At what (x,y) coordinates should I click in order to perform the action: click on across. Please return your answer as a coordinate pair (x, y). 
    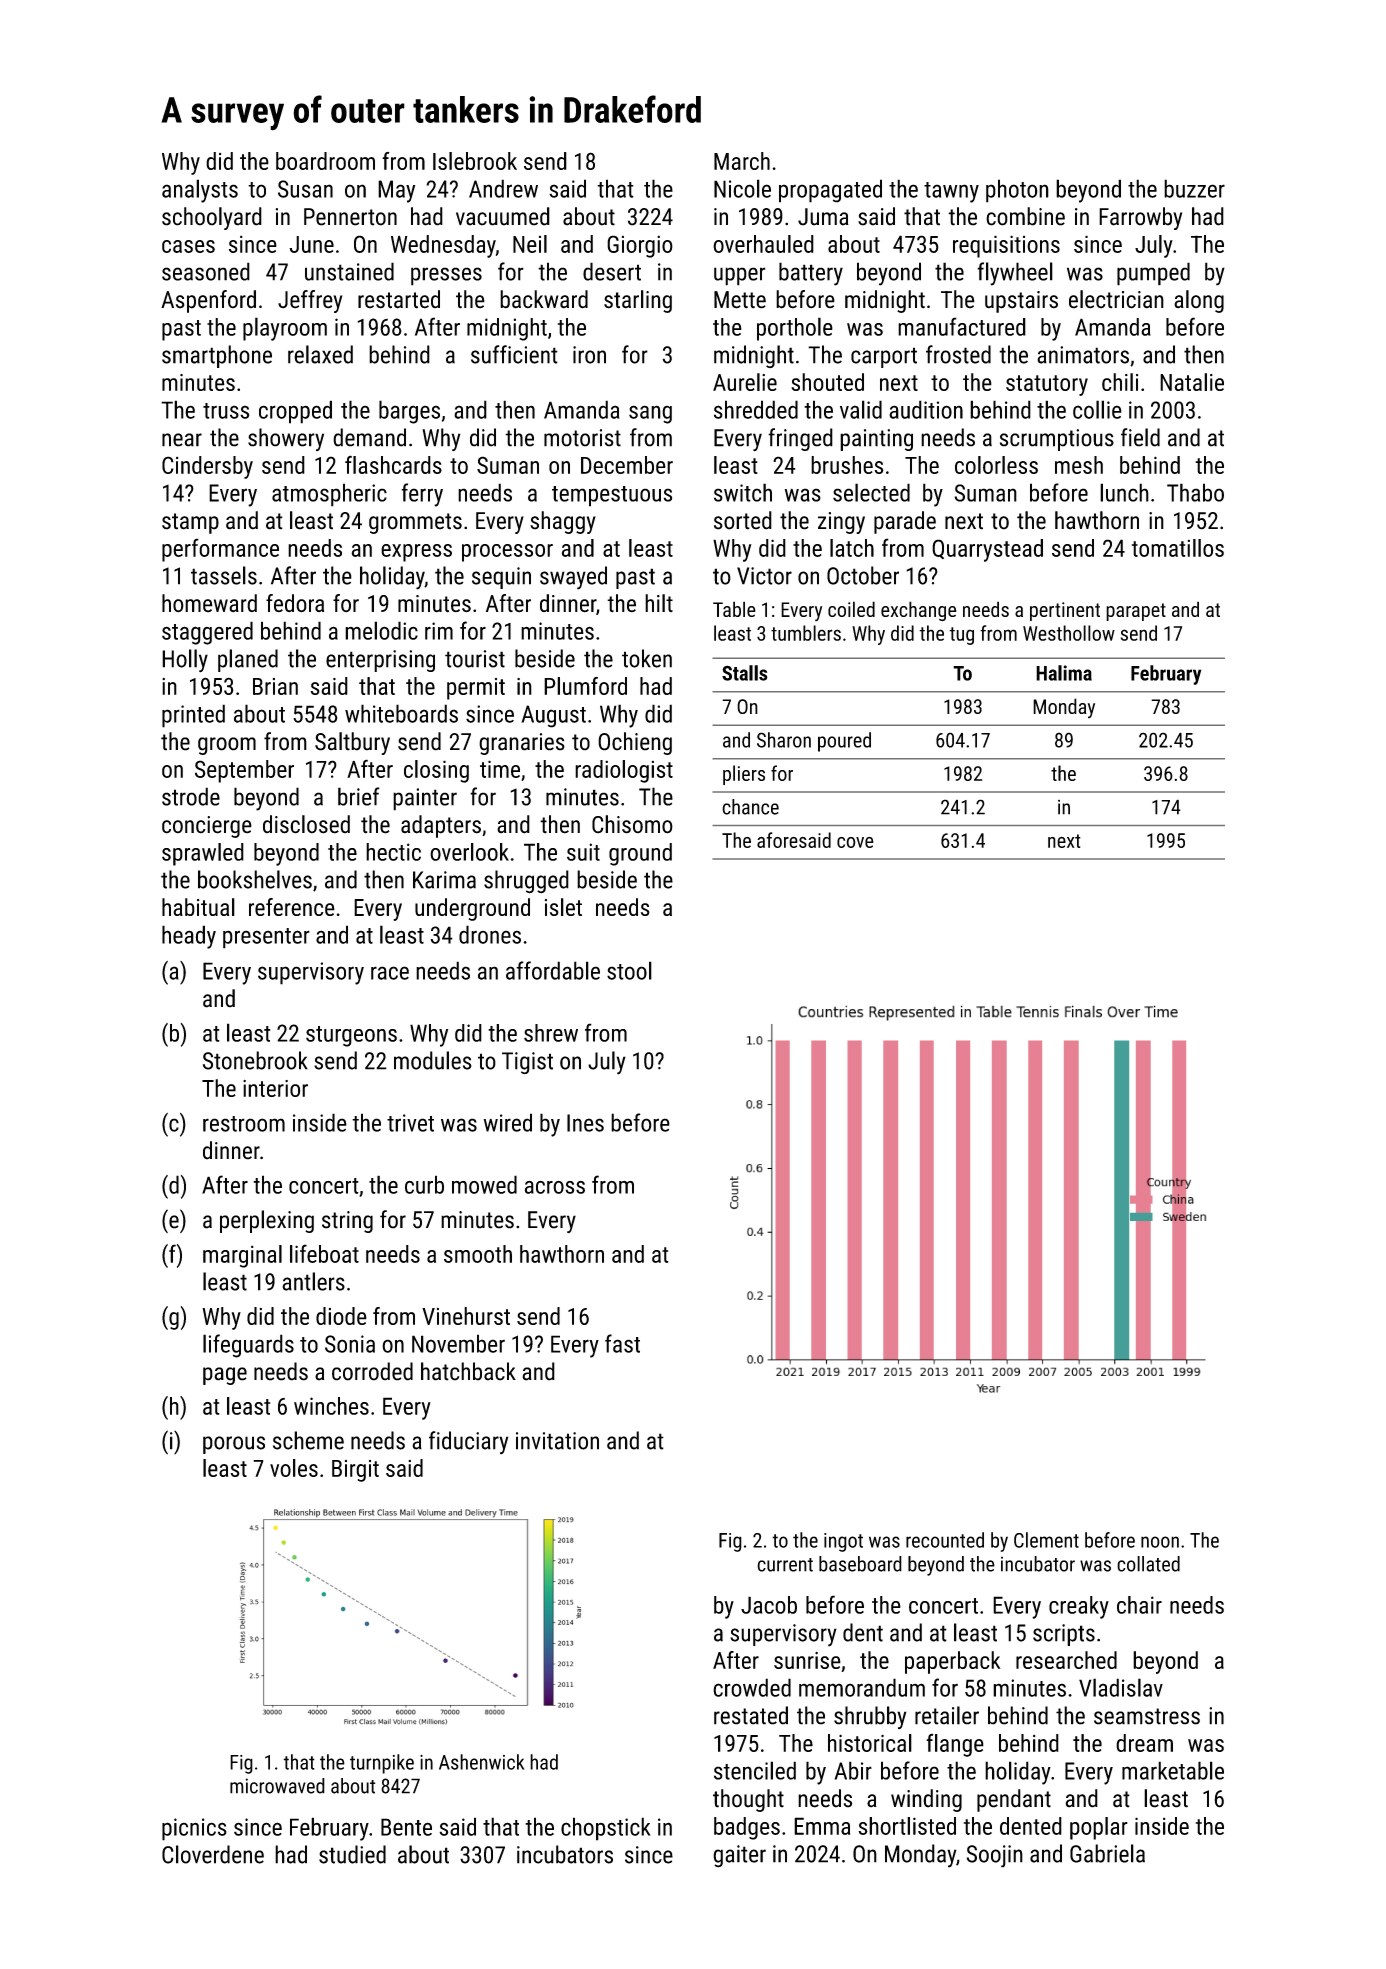
    Looking at the image, I should click on (555, 1187).
